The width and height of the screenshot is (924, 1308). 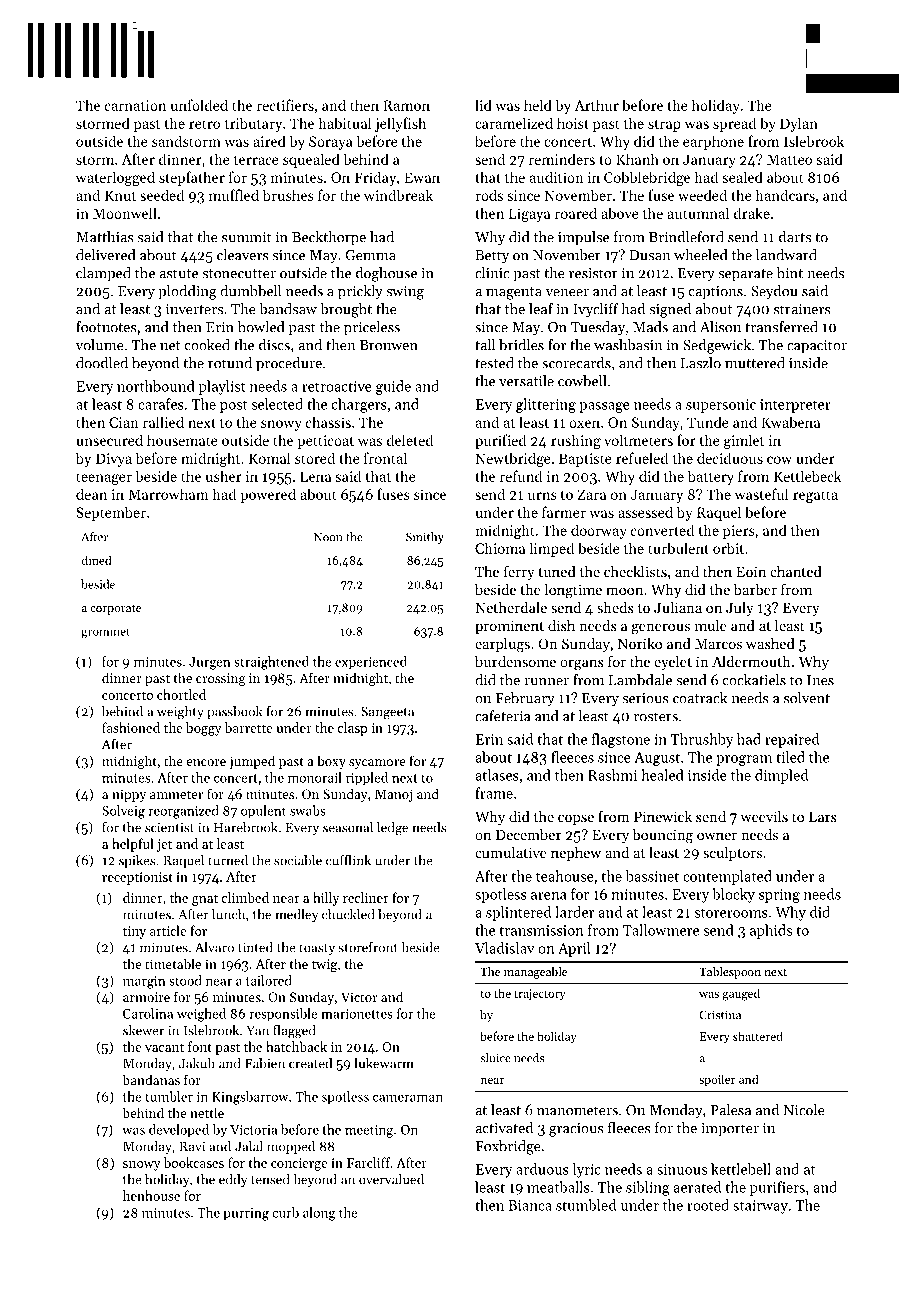 I want to click on swabs, so click(x=308, y=810).
